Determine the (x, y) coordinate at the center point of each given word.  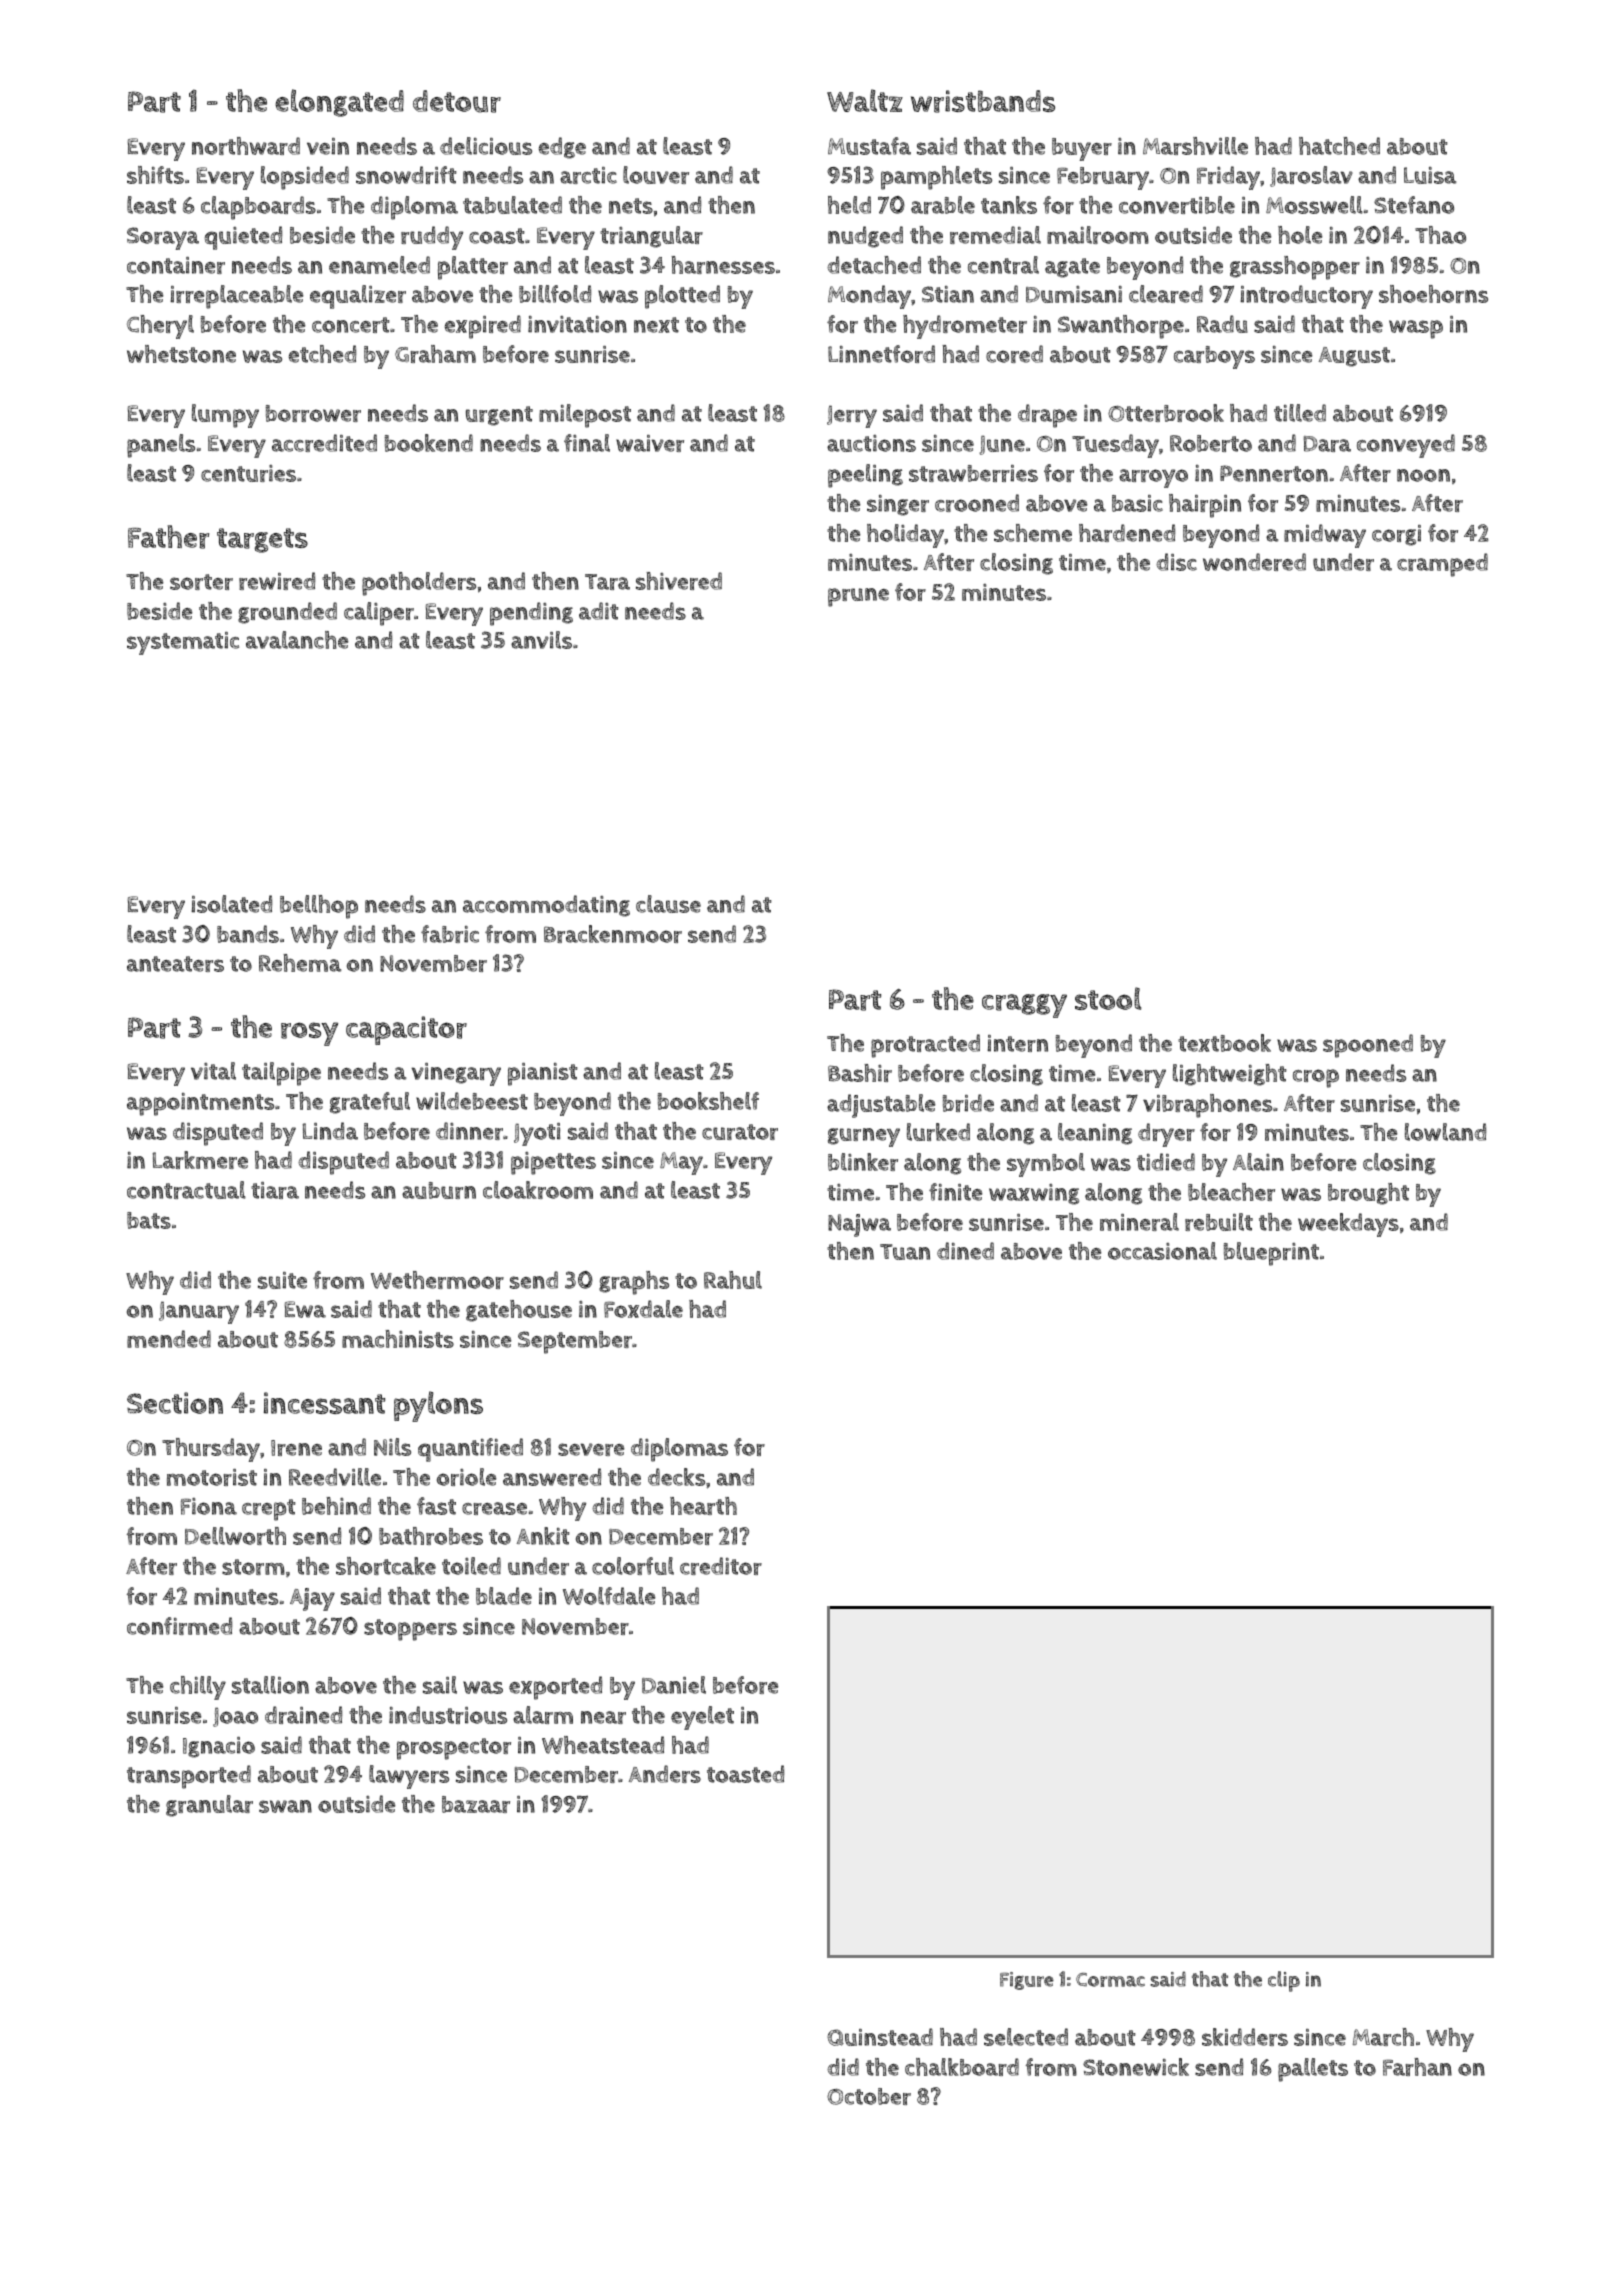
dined (965, 1251)
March (1383, 2037)
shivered (679, 581)
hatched (1339, 146)
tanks (1009, 205)
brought (1368, 1194)
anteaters (175, 964)
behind (336, 1506)
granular (209, 1806)
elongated (339, 103)
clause (668, 904)
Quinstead (880, 2037)
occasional (1162, 1251)
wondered (1254, 562)
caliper (379, 614)
